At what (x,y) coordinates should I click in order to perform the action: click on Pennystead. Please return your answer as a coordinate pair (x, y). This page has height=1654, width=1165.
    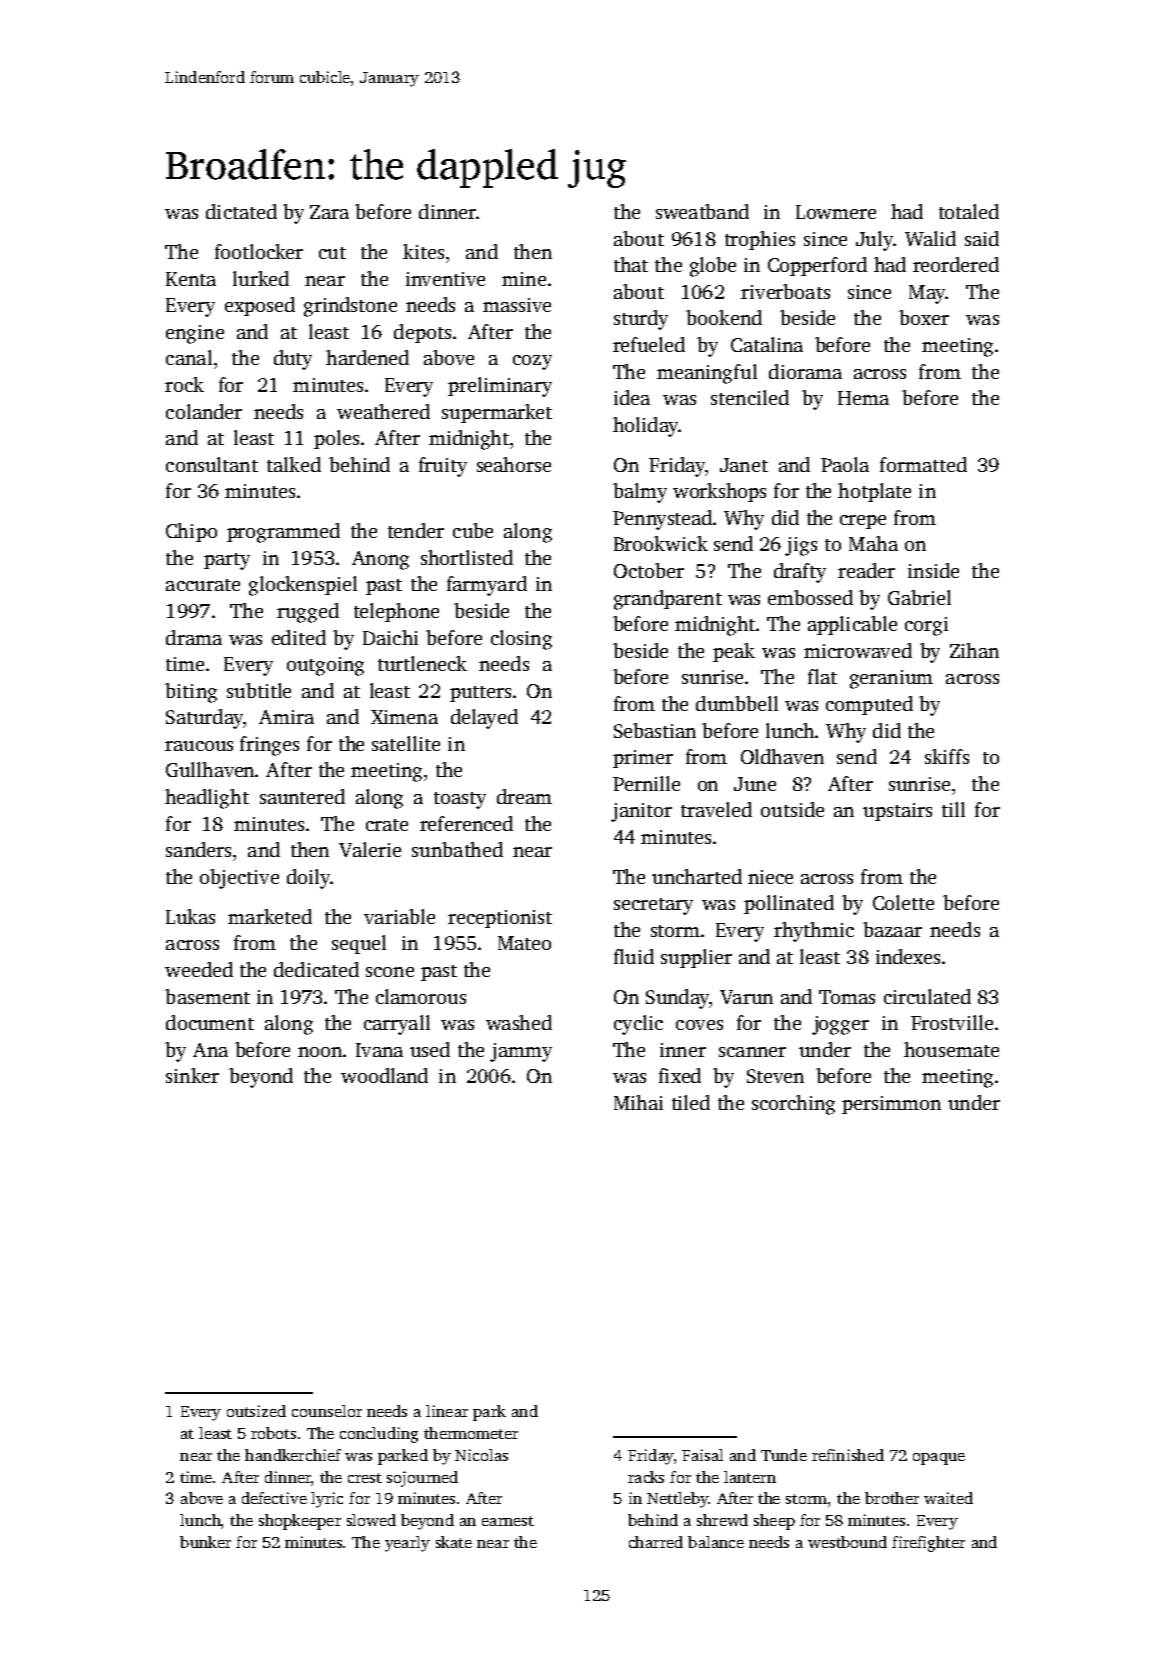
    Looking at the image, I should click on (663, 520).
